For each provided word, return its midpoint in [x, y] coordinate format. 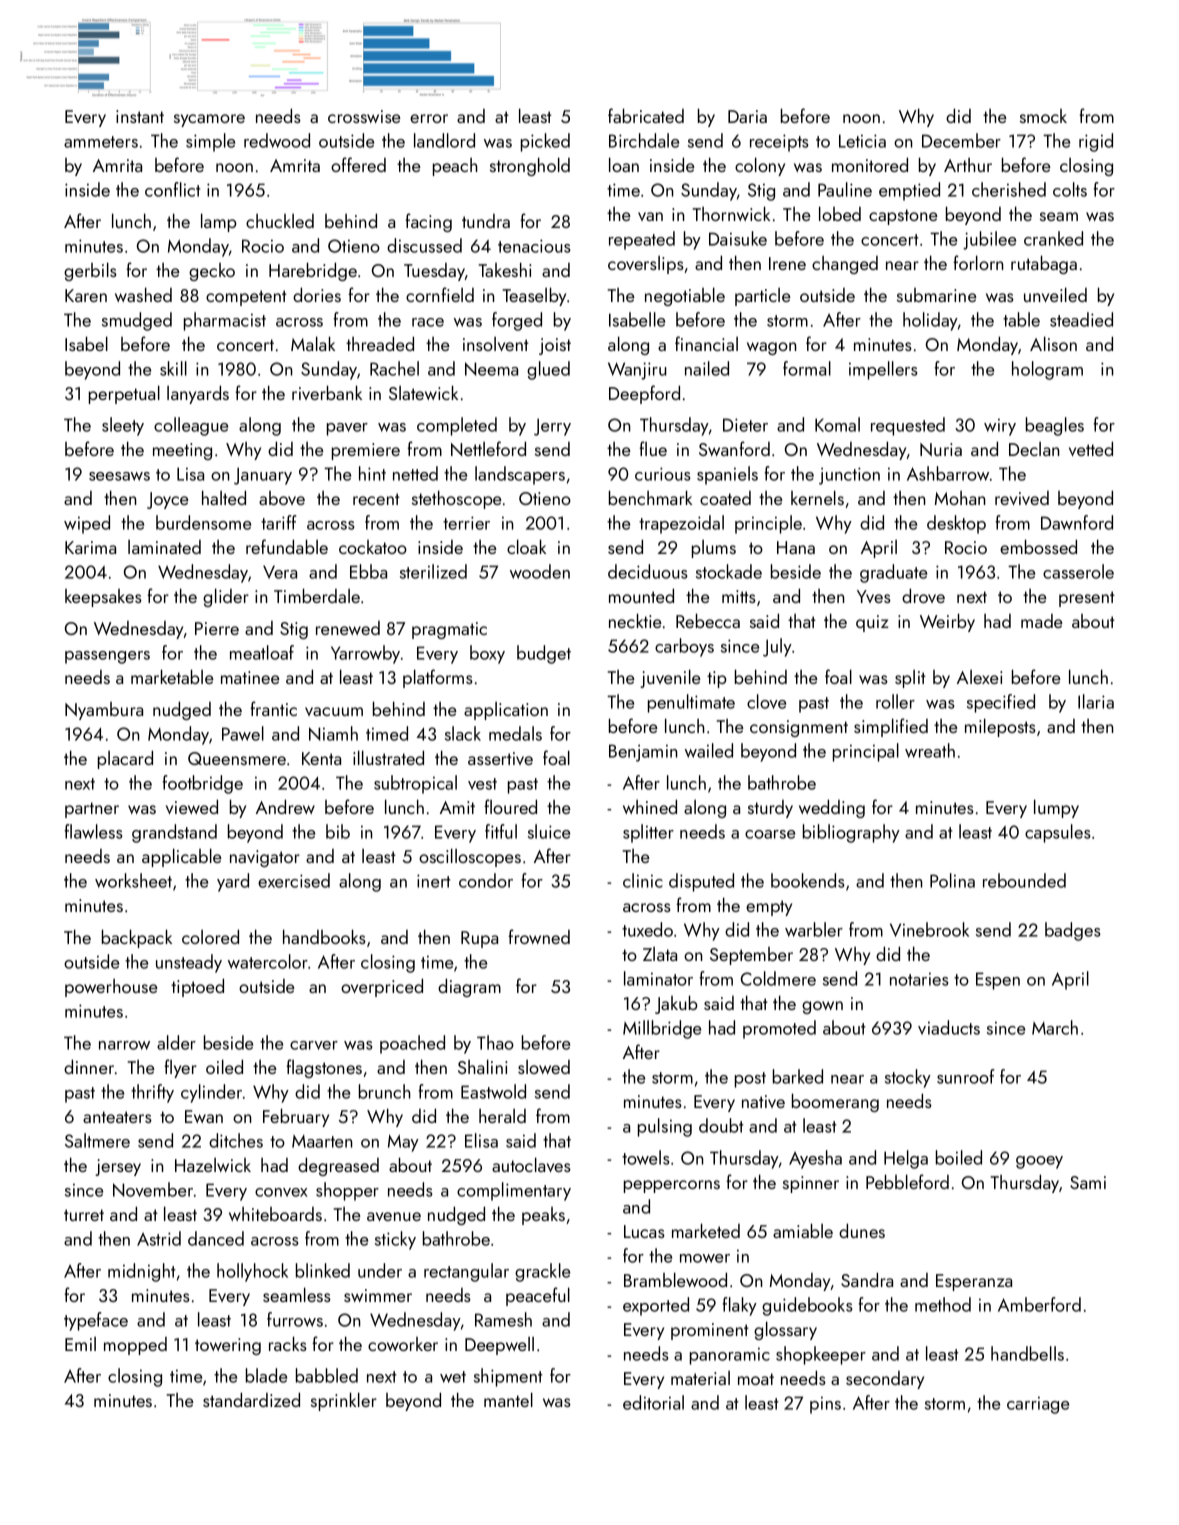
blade [266, 1375]
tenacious [534, 246]
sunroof [966, 1076]
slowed [544, 1067]
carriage [1038, 1405]
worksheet [133, 880]
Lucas [644, 1231]
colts [1070, 189]
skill [173, 368]
